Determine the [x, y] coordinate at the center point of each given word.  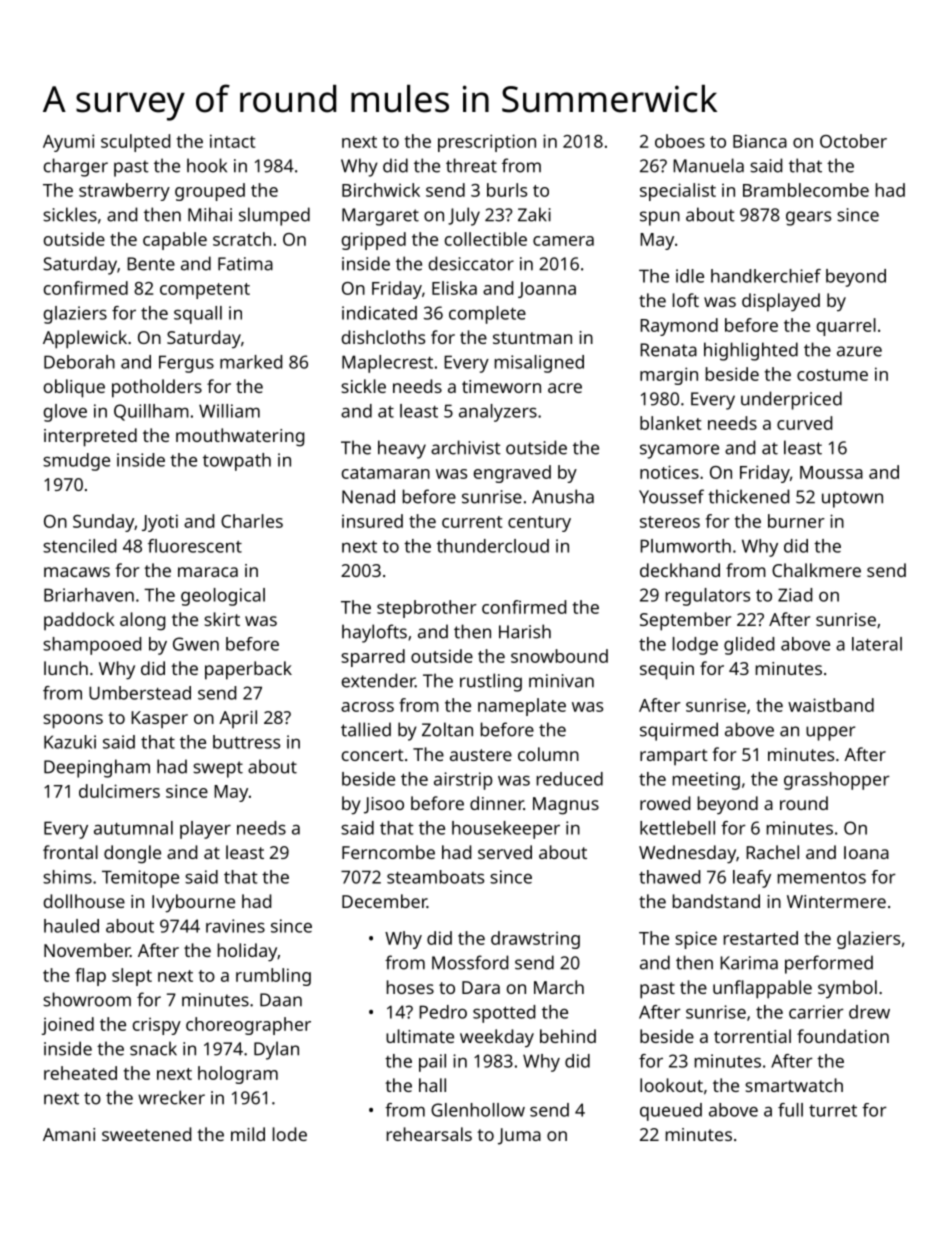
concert [373, 755]
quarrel [846, 327]
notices [669, 472]
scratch [242, 239]
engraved [512, 474]
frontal [70, 852]
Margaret [380, 217]
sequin [667, 671]
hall [432, 1085]
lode [290, 1134]
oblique [74, 388]
